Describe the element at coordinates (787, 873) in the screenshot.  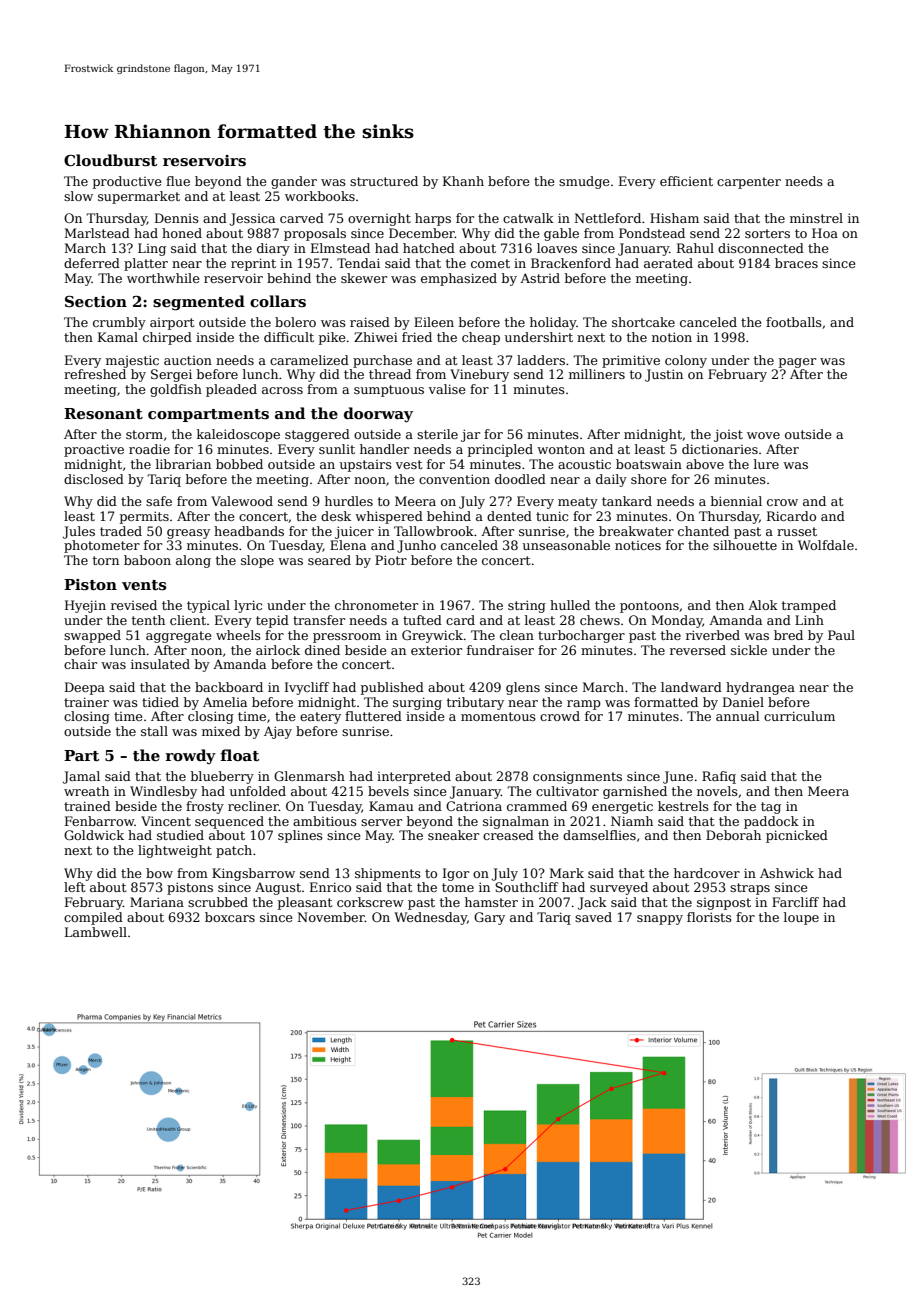
I see `Ashwick` at that location.
